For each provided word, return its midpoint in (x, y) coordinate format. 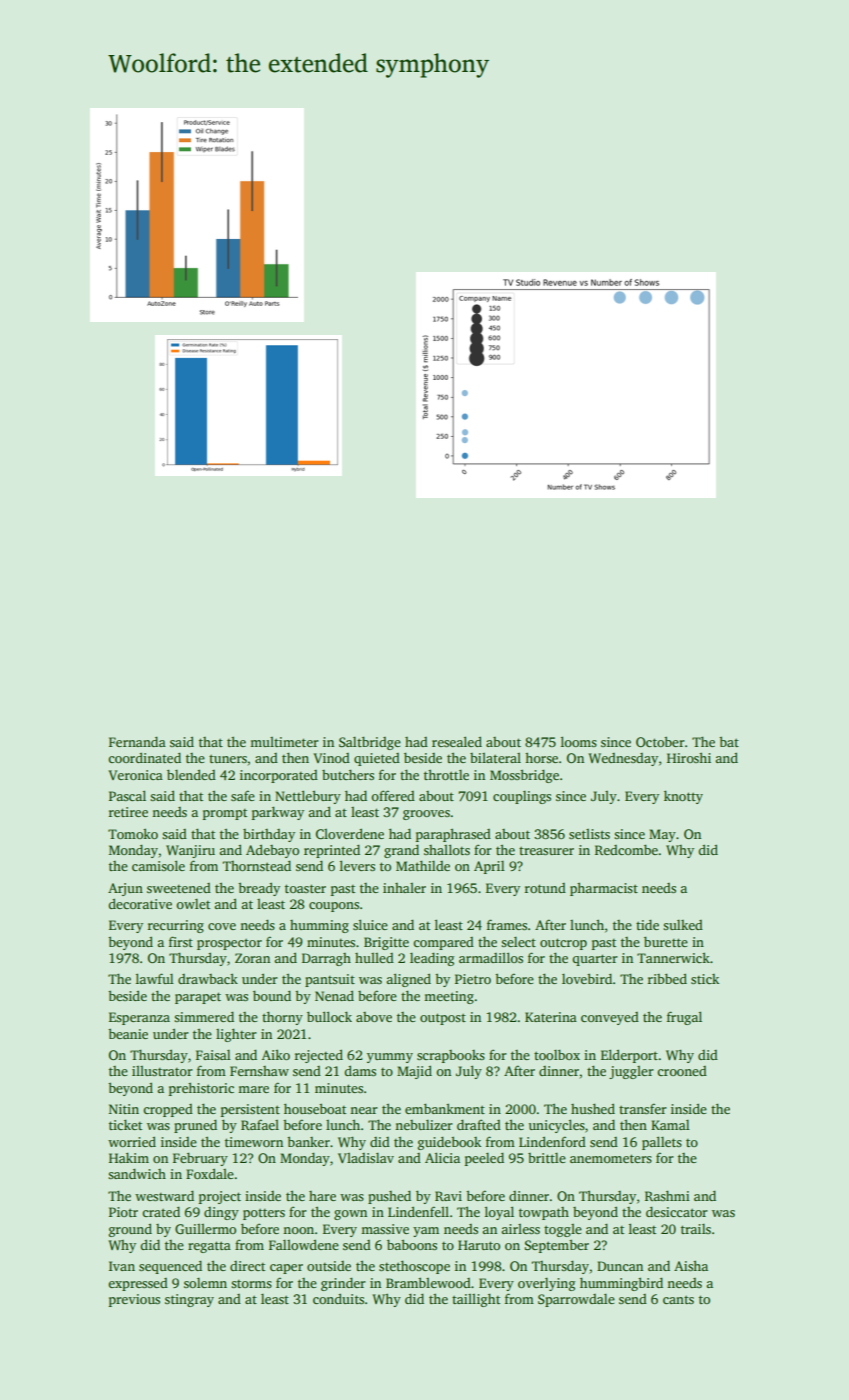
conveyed (610, 1018)
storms (251, 1284)
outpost (443, 1019)
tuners (228, 759)
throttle (446, 775)
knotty (683, 797)
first (181, 941)
